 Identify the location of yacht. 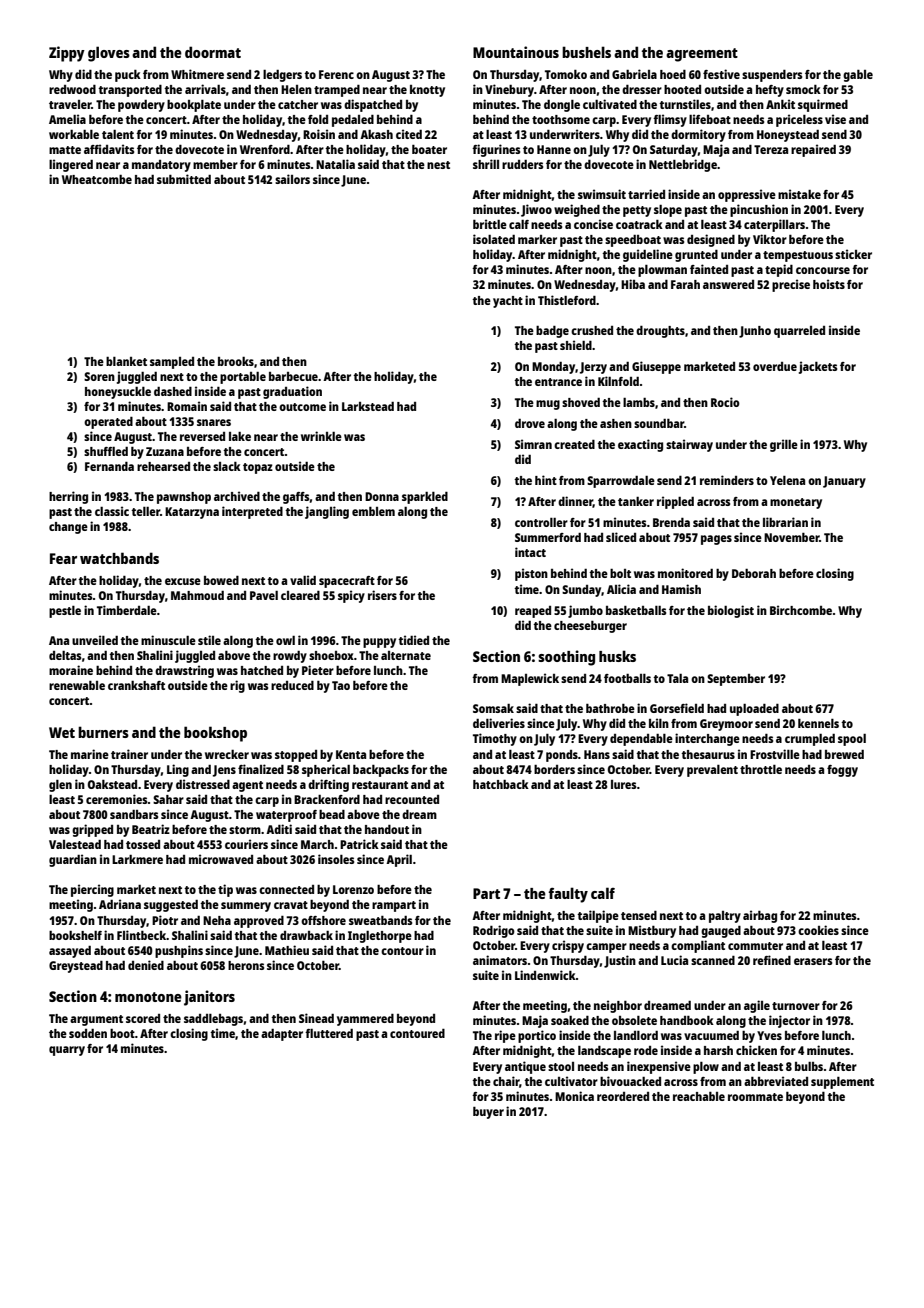
(508, 302).
